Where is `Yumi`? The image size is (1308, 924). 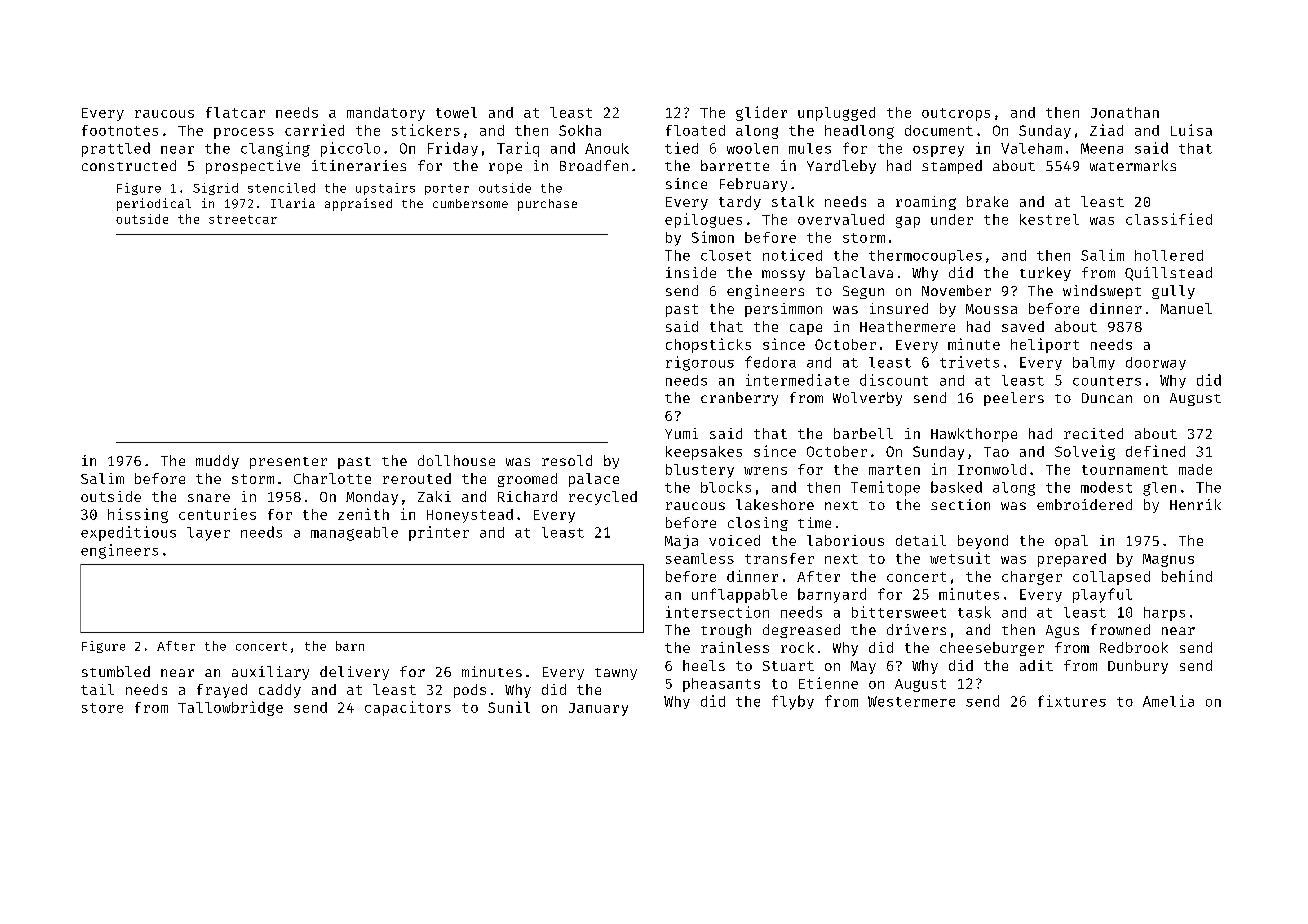 Yumi is located at coordinates (681, 433).
